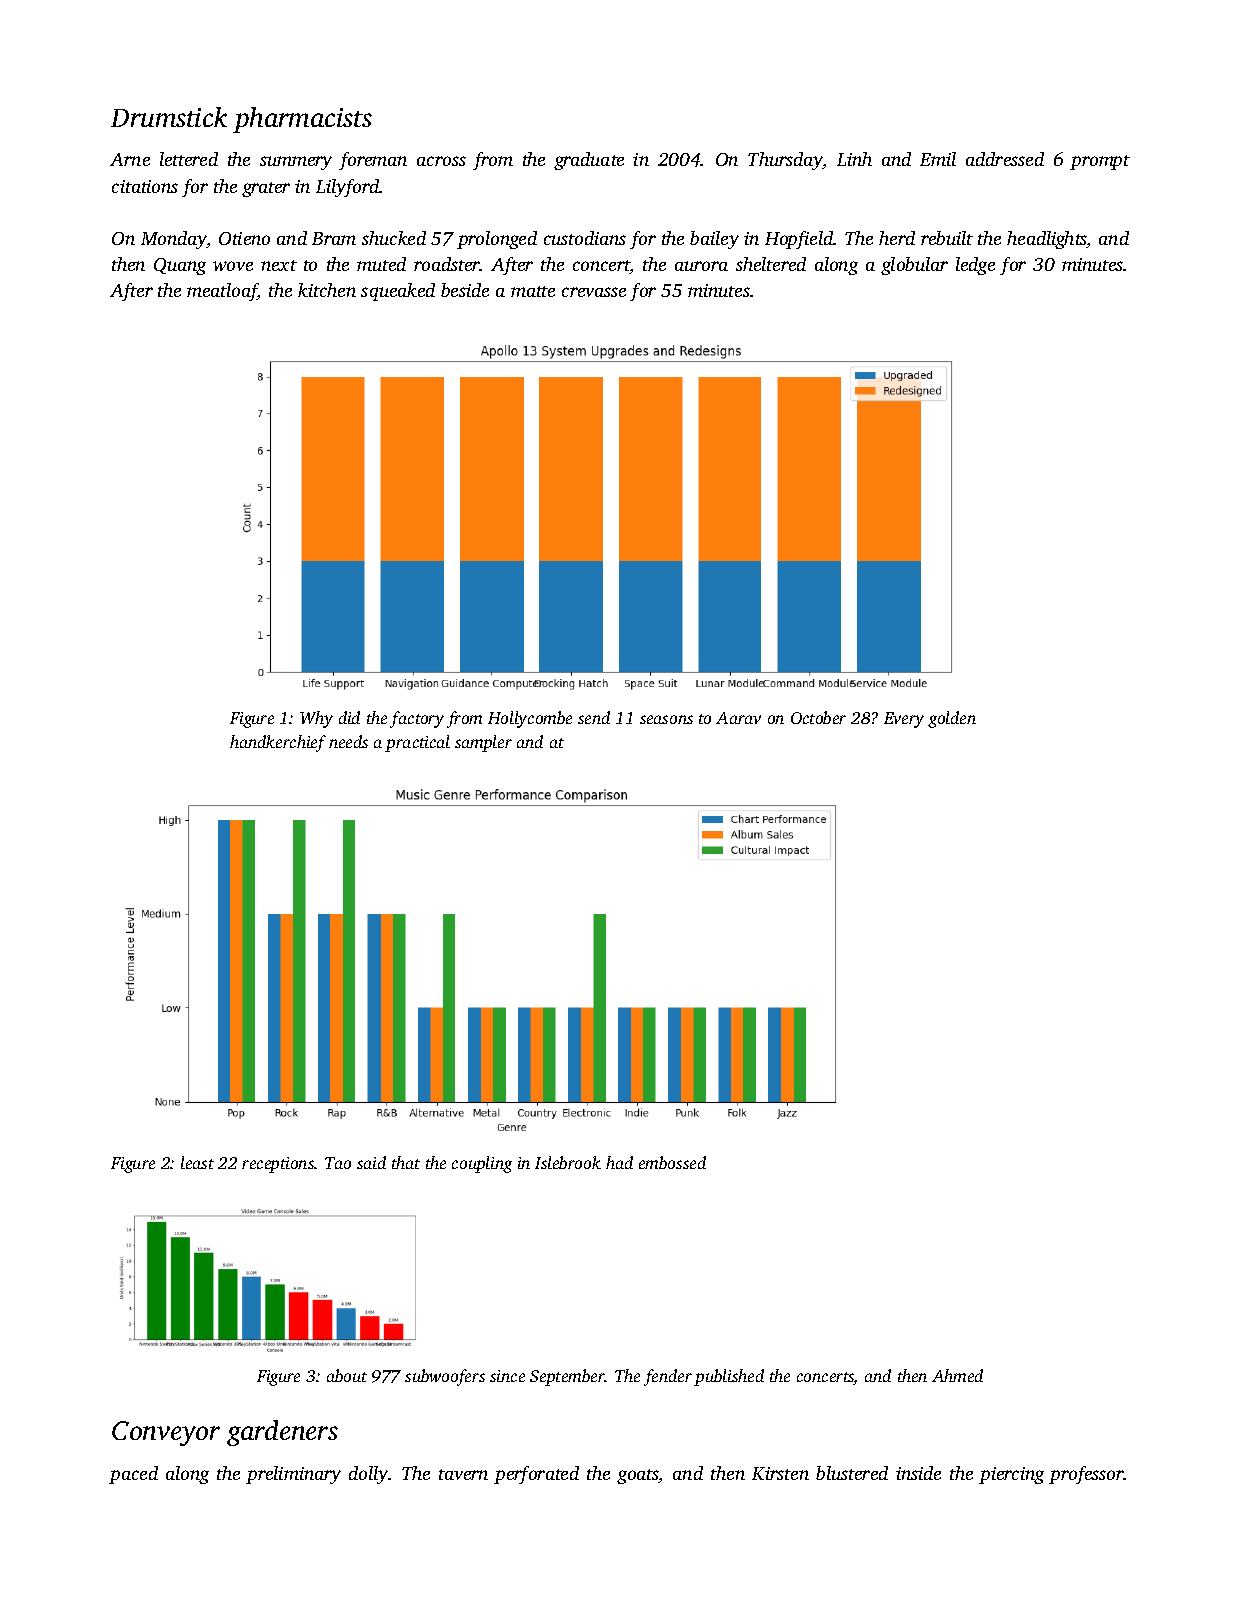 The height and width of the document is (1606, 1241). I want to click on next, so click(279, 265).
